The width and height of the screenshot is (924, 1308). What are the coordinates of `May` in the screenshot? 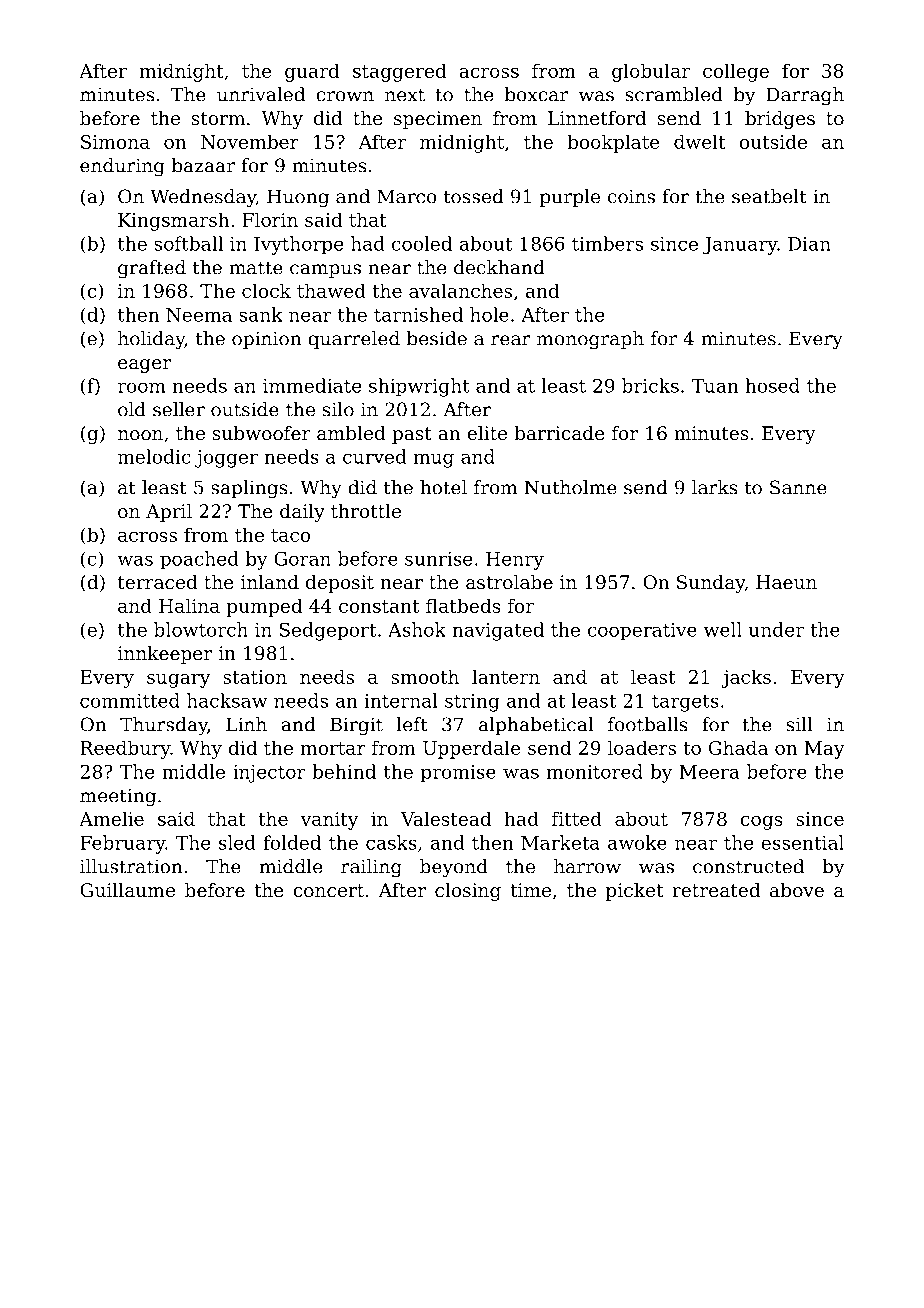 It's located at (824, 750).
